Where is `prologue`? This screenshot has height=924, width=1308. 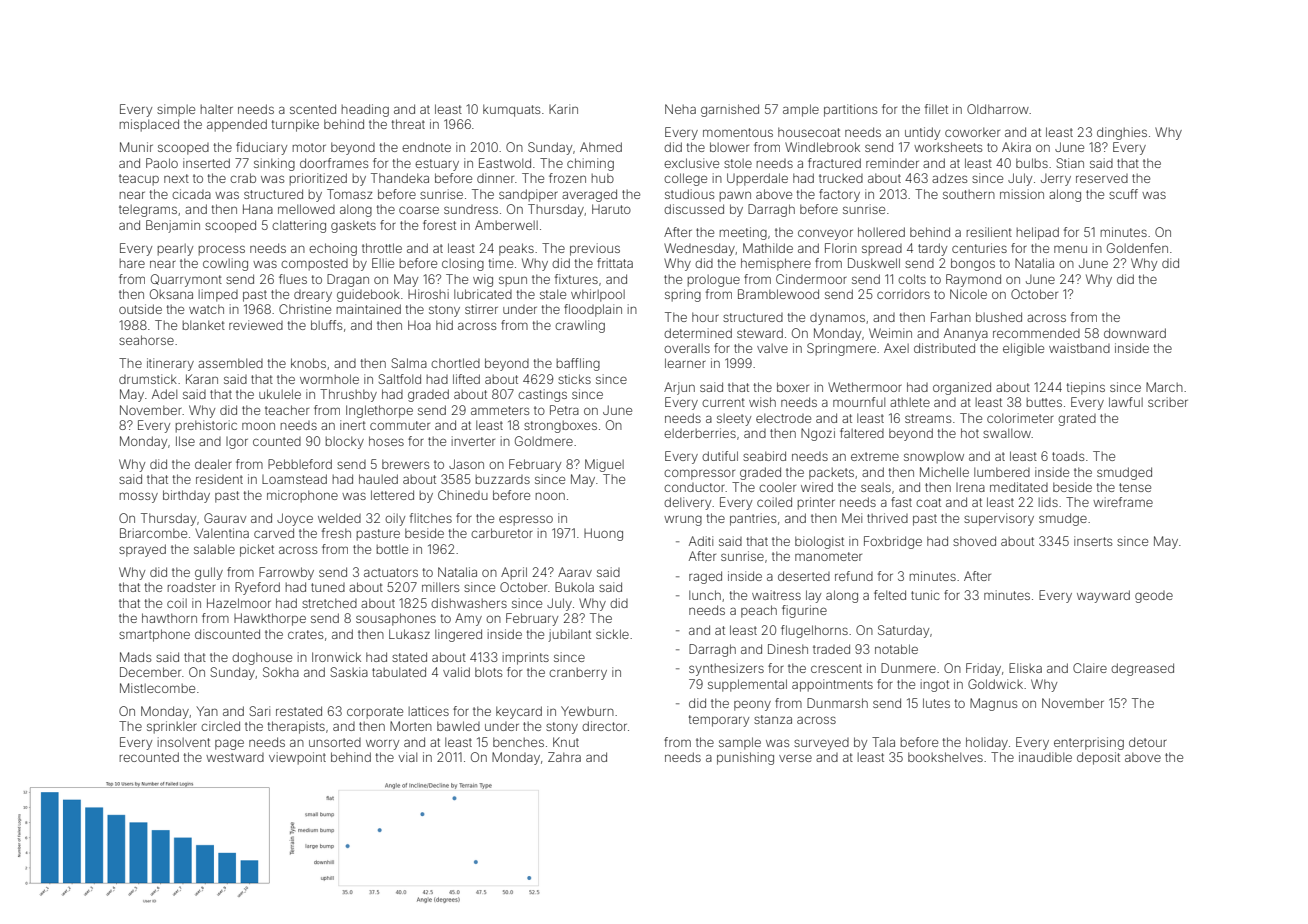 prologue is located at coordinates (714, 281).
